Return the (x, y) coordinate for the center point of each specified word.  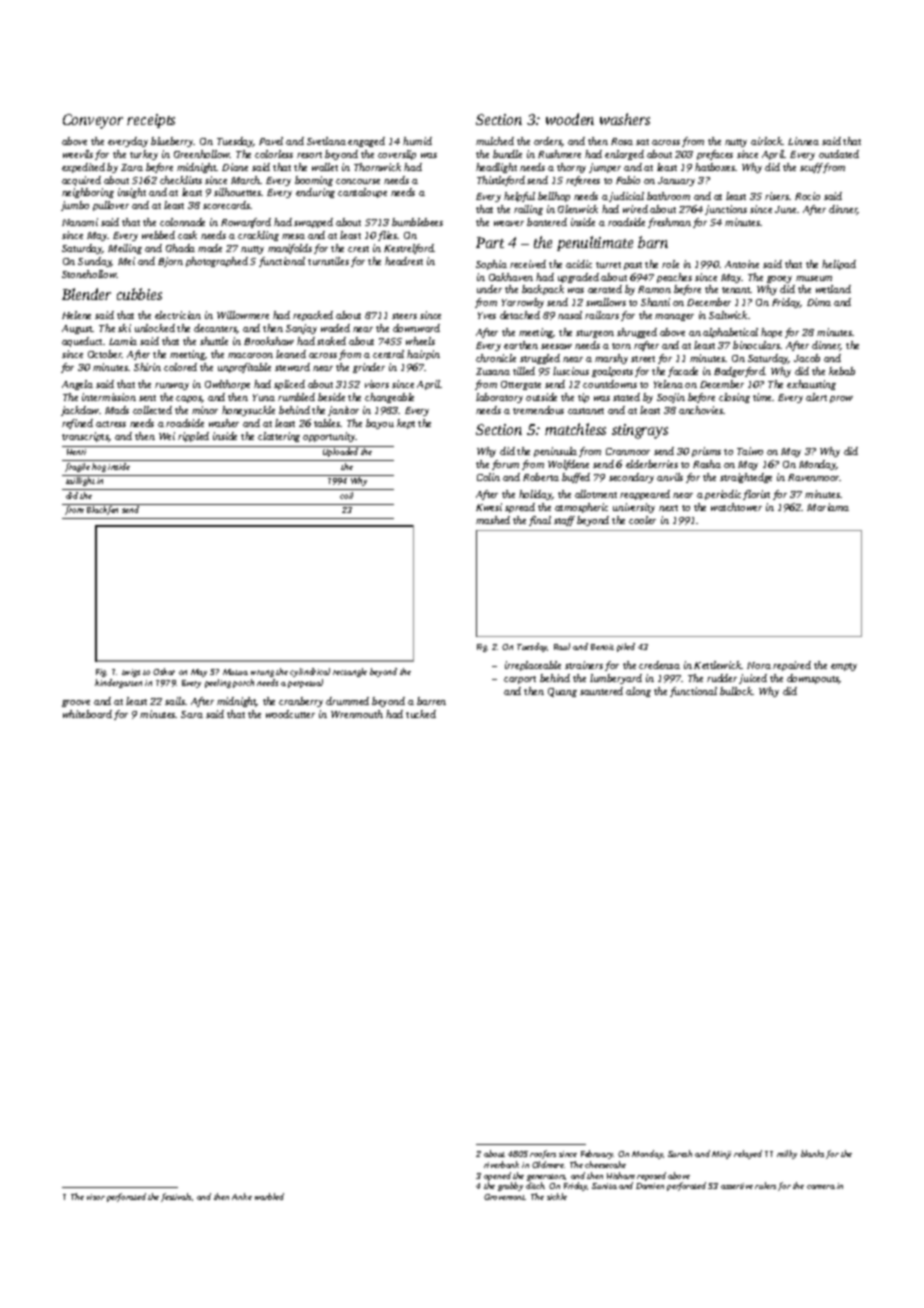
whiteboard (87, 714)
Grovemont (505, 1197)
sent (147, 398)
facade (683, 372)
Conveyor (93, 121)
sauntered (601, 691)
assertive (737, 1186)
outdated (839, 154)
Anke (242, 1196)
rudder (722, 678)
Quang (562, 692)
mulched (495, 141)
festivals (176, 1197)
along (638, 692)
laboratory (499, 398)
